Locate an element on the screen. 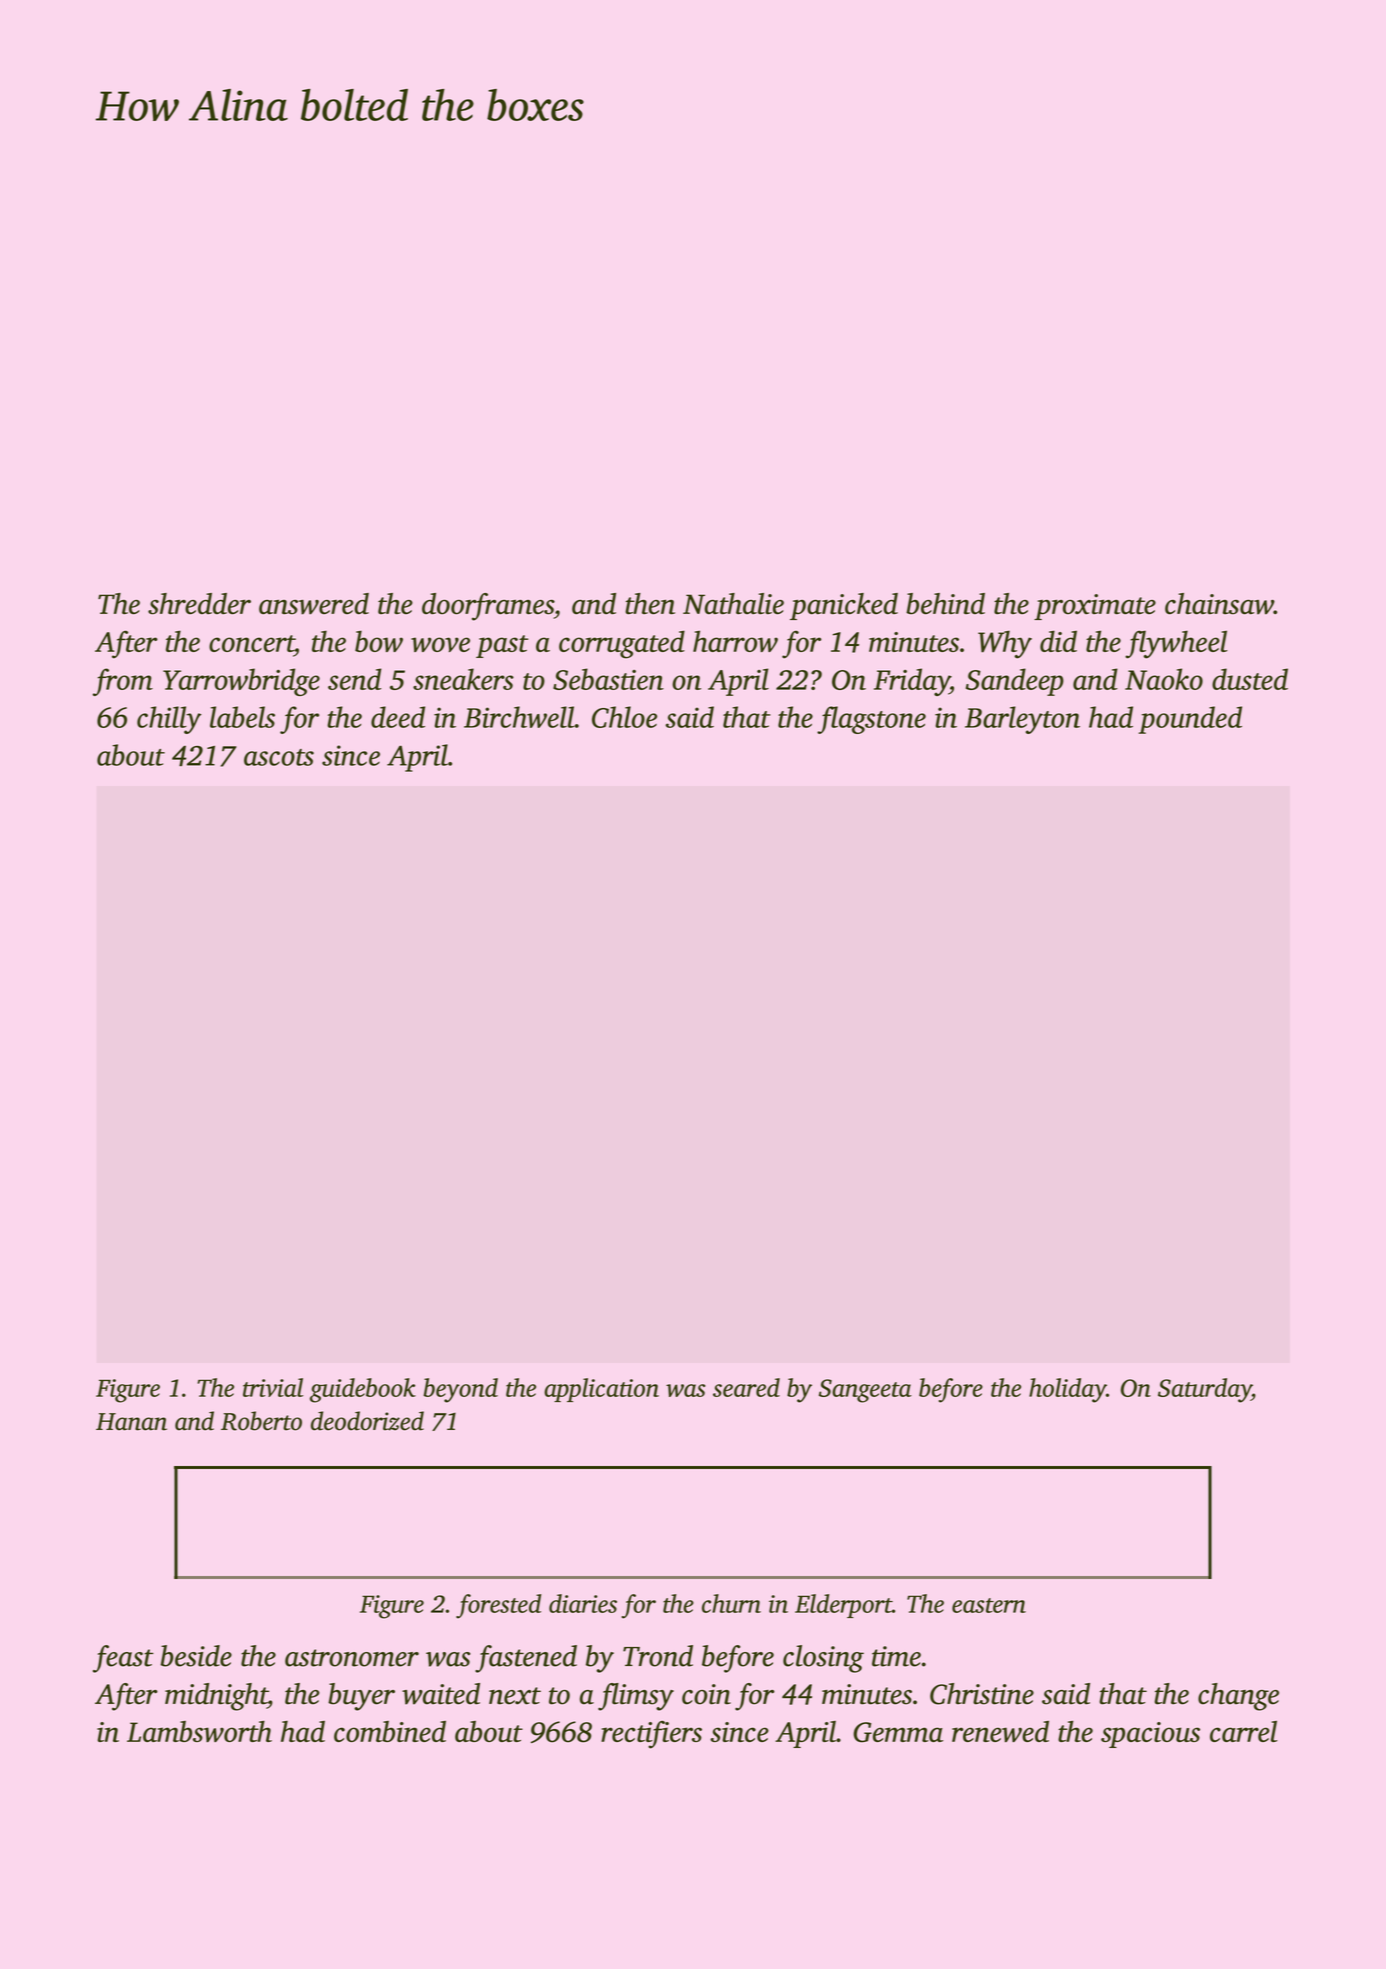 The width and height of the screenshot is (1386, 1969). Gemma is located at coordinates (898, 1732).
